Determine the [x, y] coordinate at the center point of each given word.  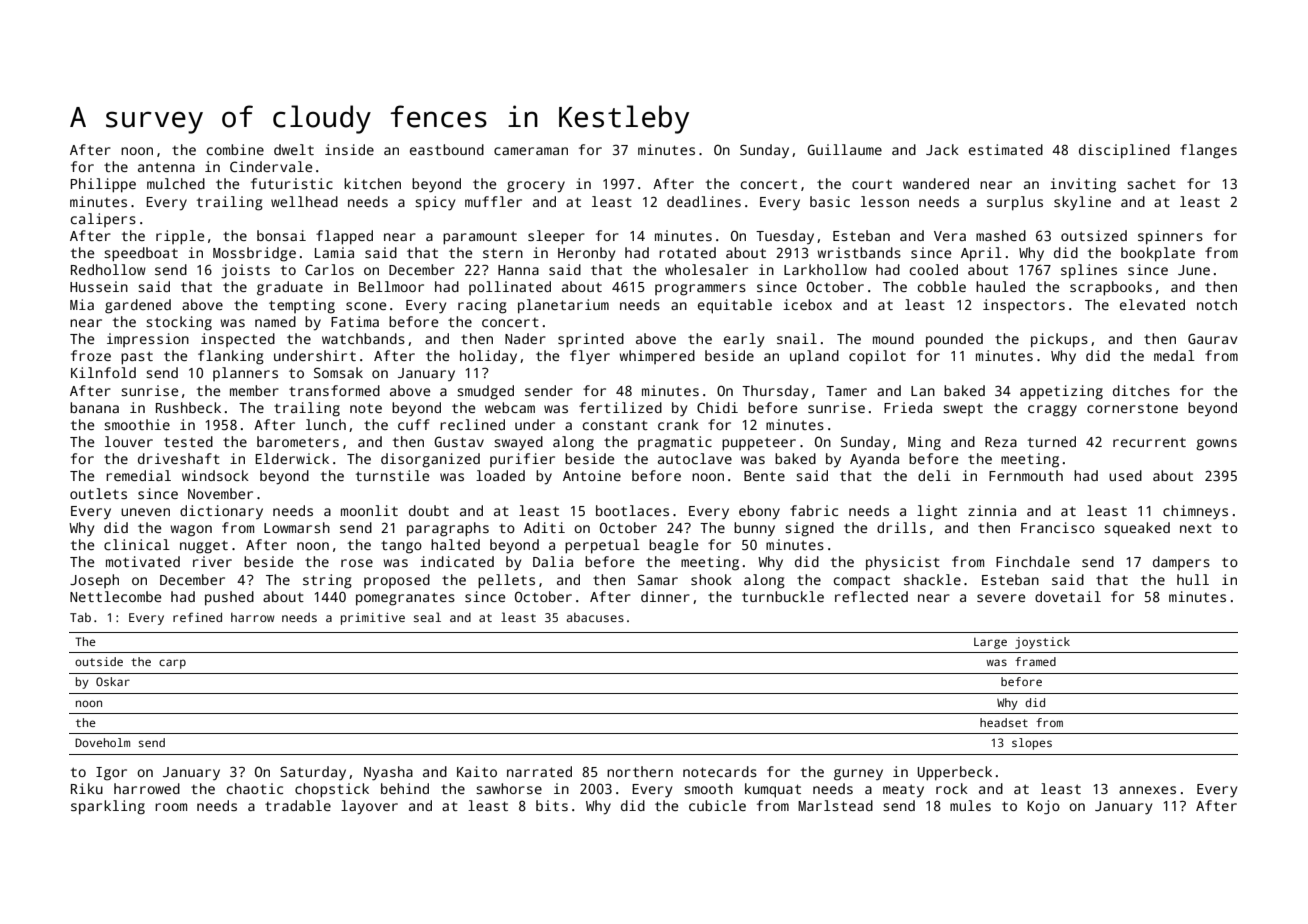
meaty [903, 791]
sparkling [108, 807]
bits [552, 805]
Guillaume [844, 149]
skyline [1082, 203]
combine [235, 149]
